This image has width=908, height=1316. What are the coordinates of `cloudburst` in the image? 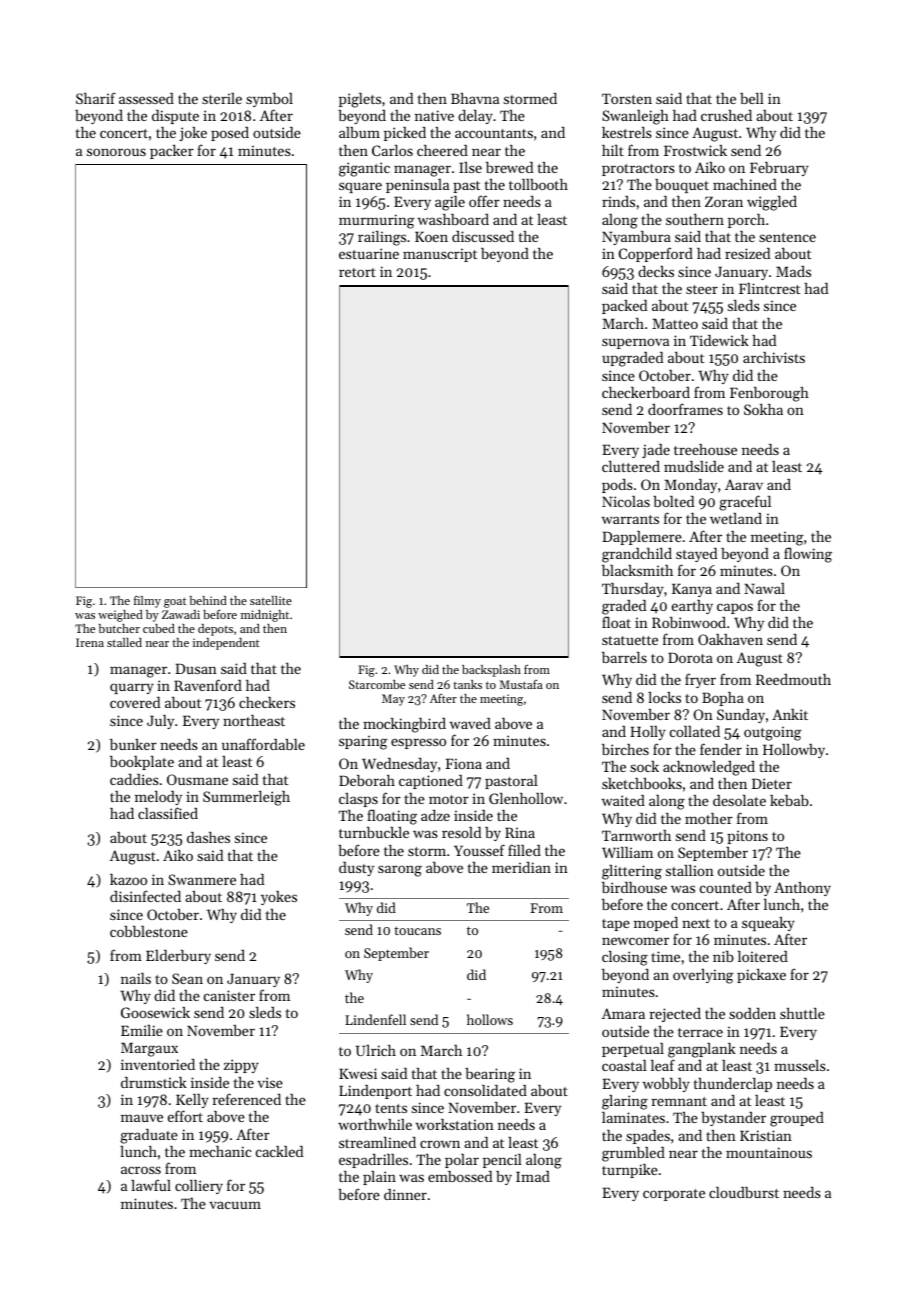 It's located at (744, 1192).
